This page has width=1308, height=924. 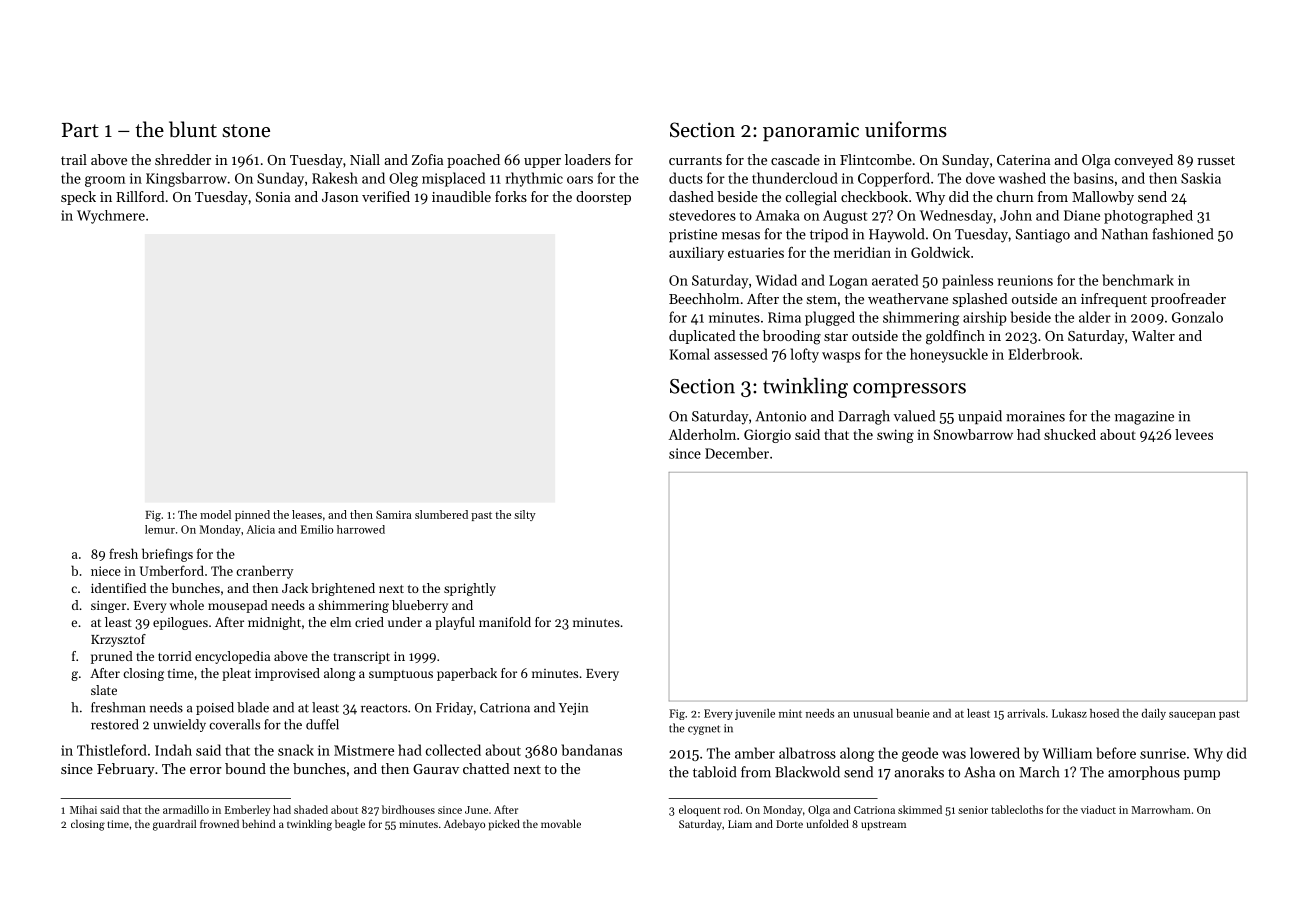 I want to click on Beechholm, so click(x=704, y=298).
